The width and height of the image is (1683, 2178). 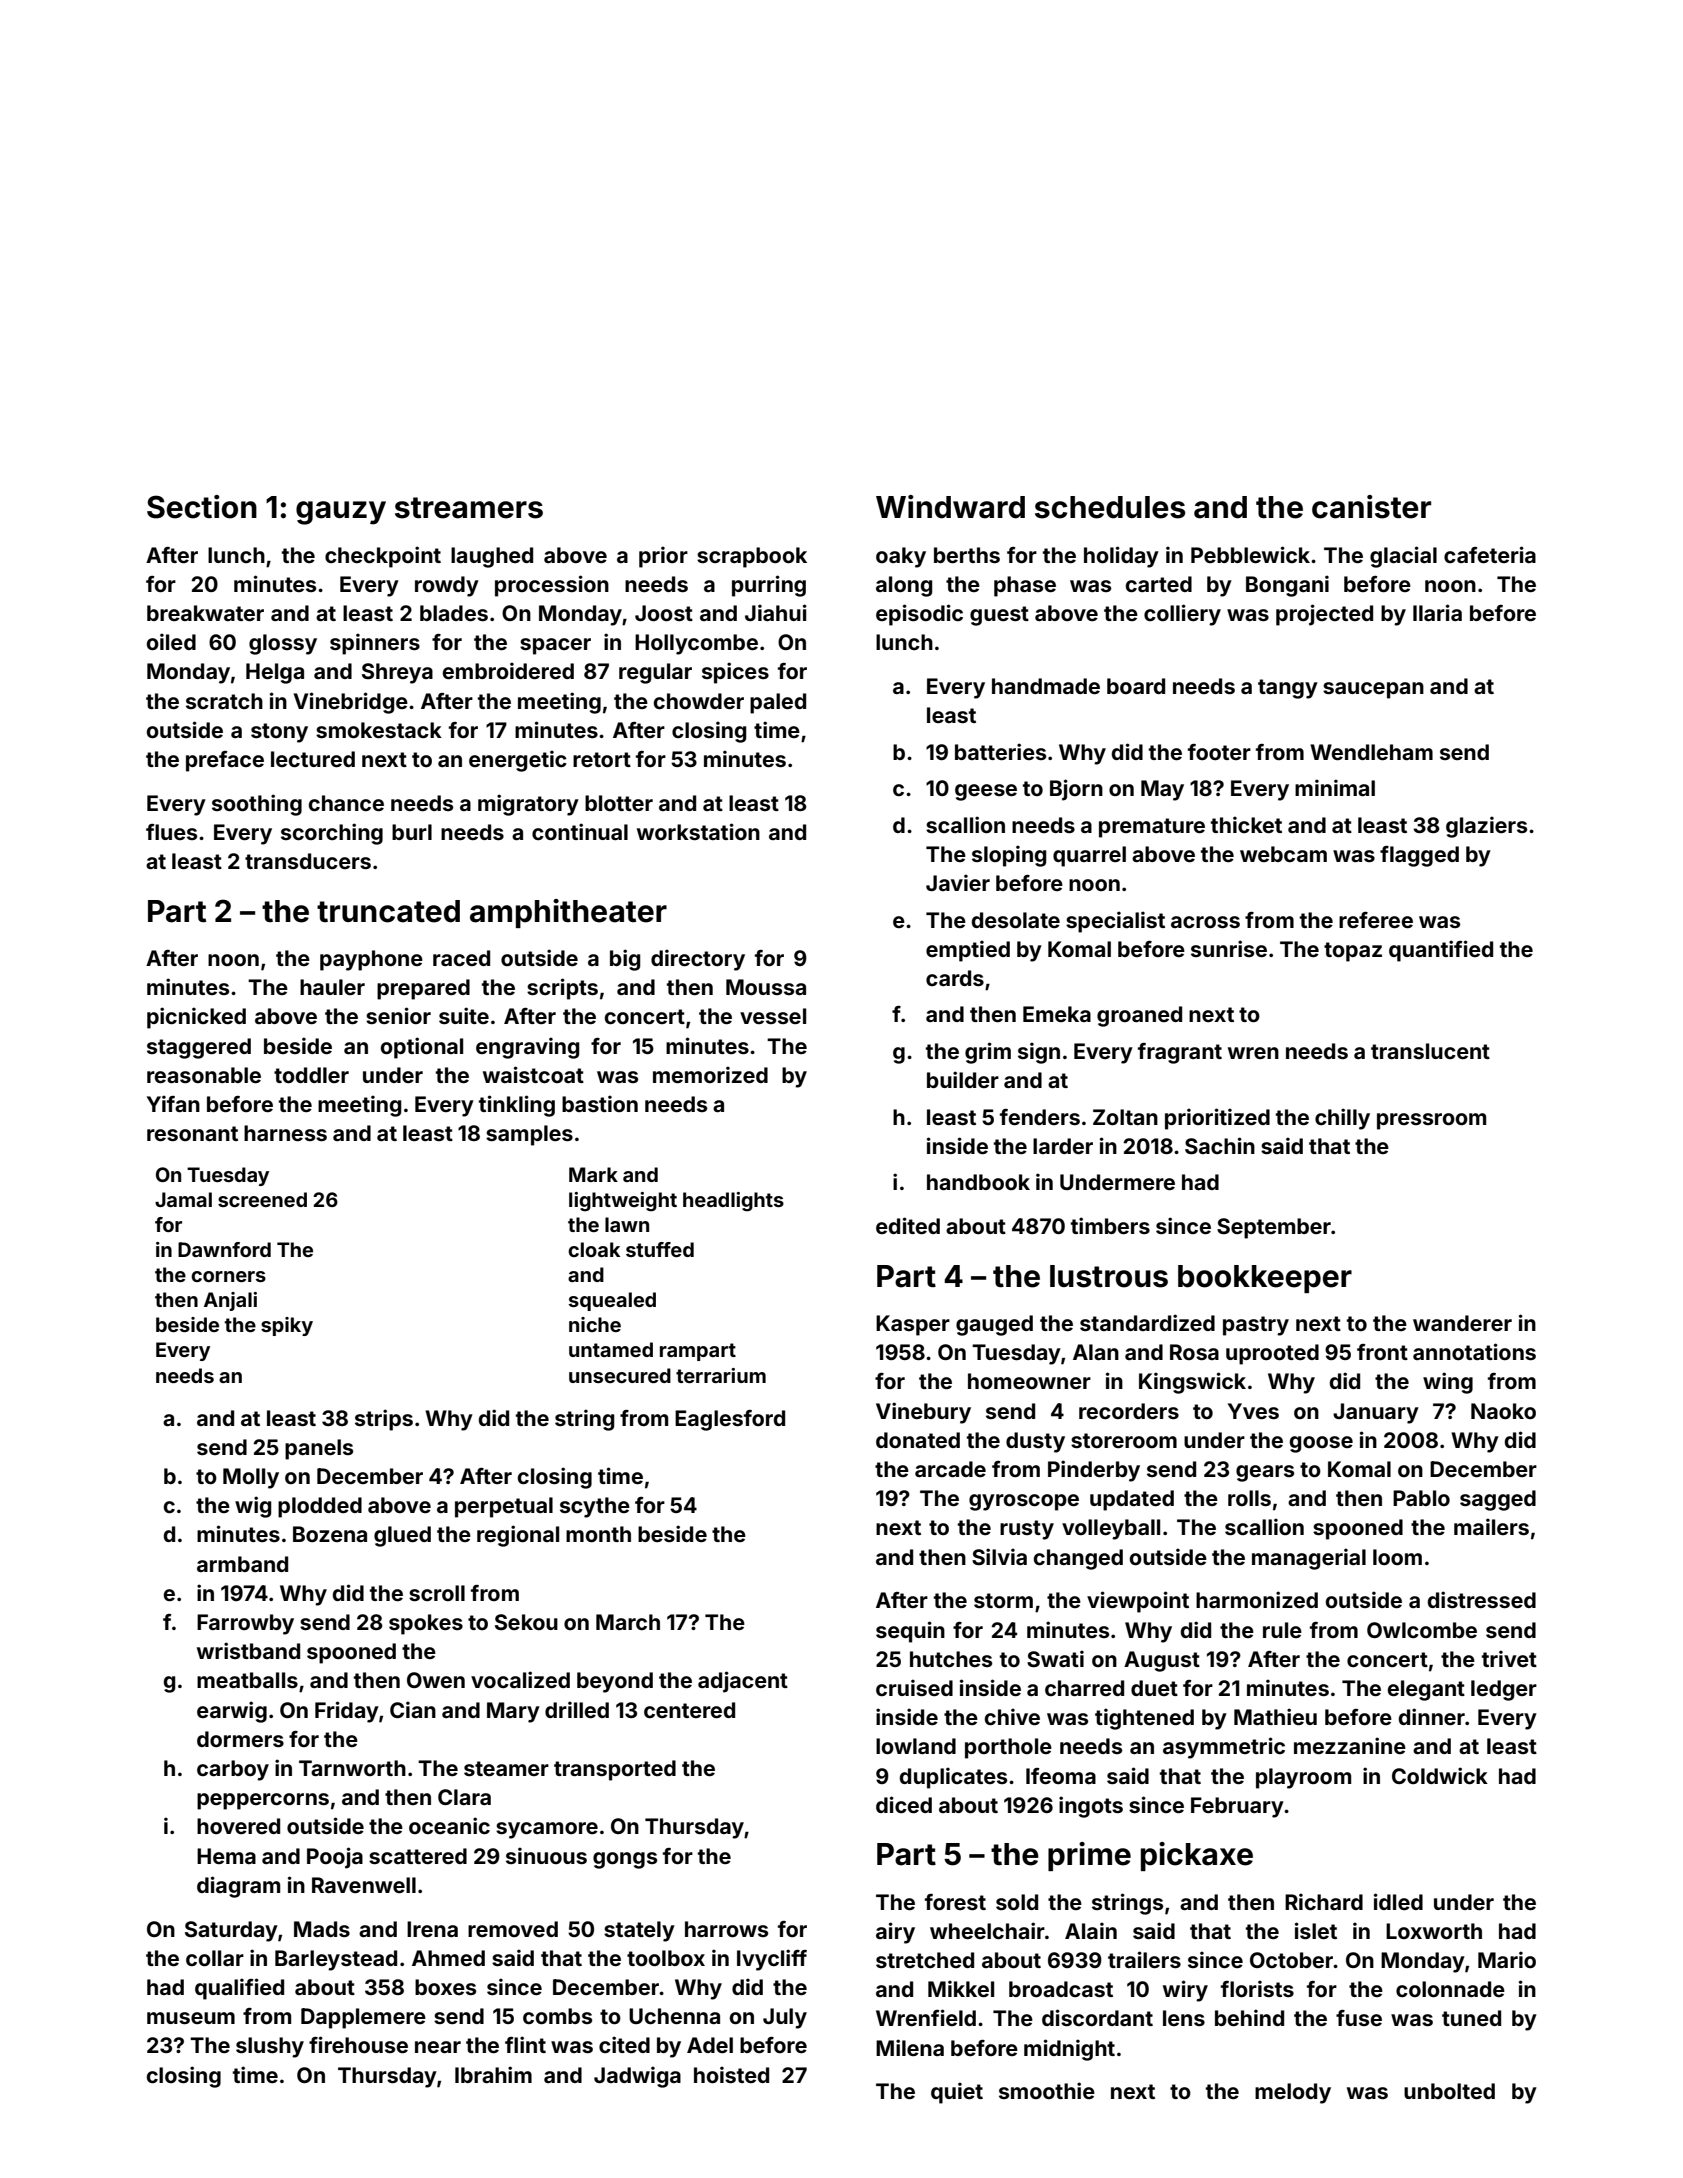 I want to click on pressroom, so click(x=1431, y=1121).
